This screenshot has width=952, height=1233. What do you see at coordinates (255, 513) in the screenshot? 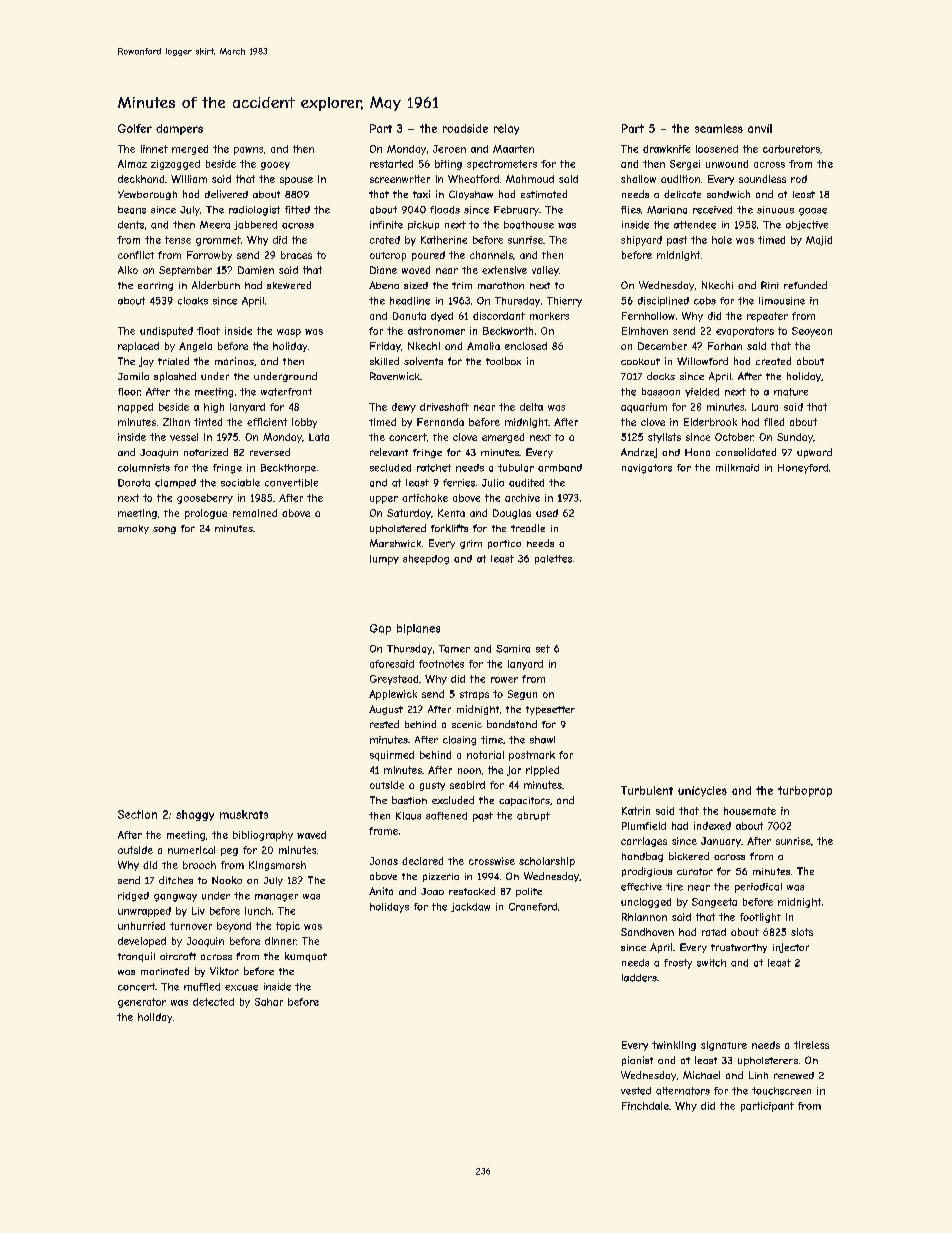
I see `remained` at bounding box center [255, 513].
